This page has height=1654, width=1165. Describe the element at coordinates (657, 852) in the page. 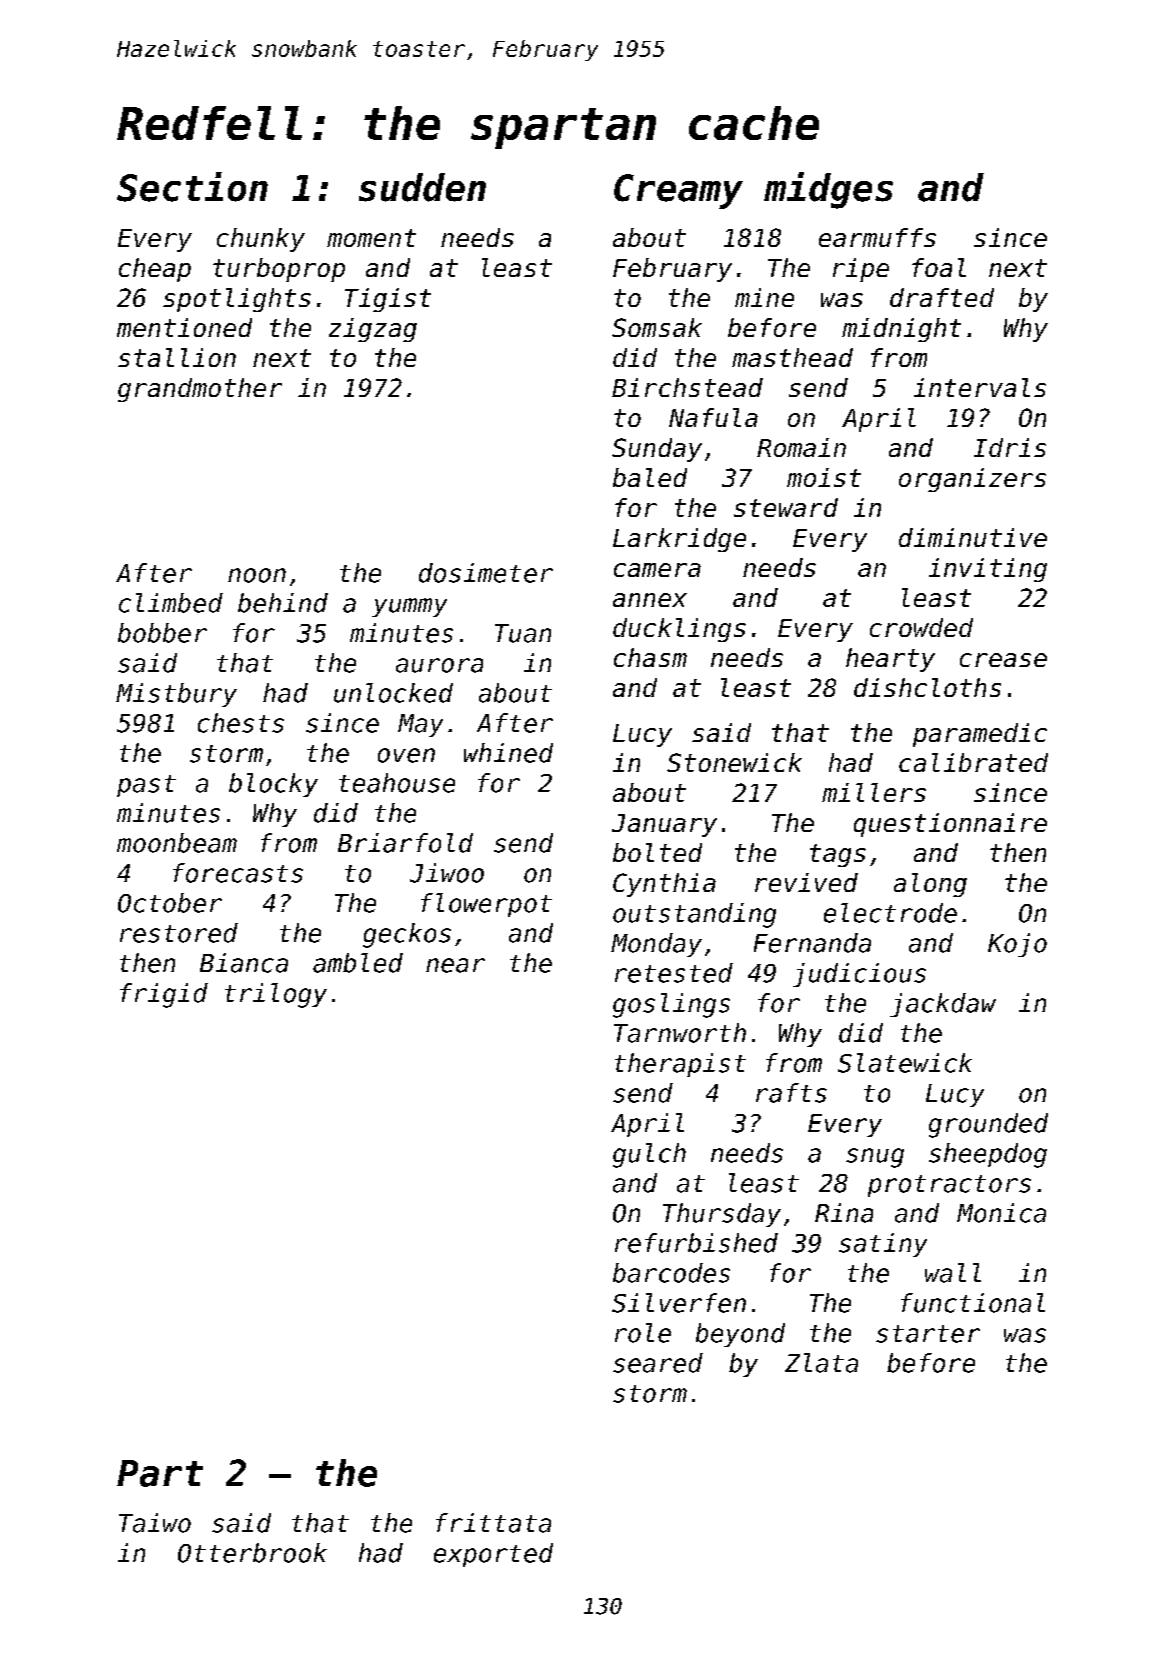

I see `bolted` at that location.
